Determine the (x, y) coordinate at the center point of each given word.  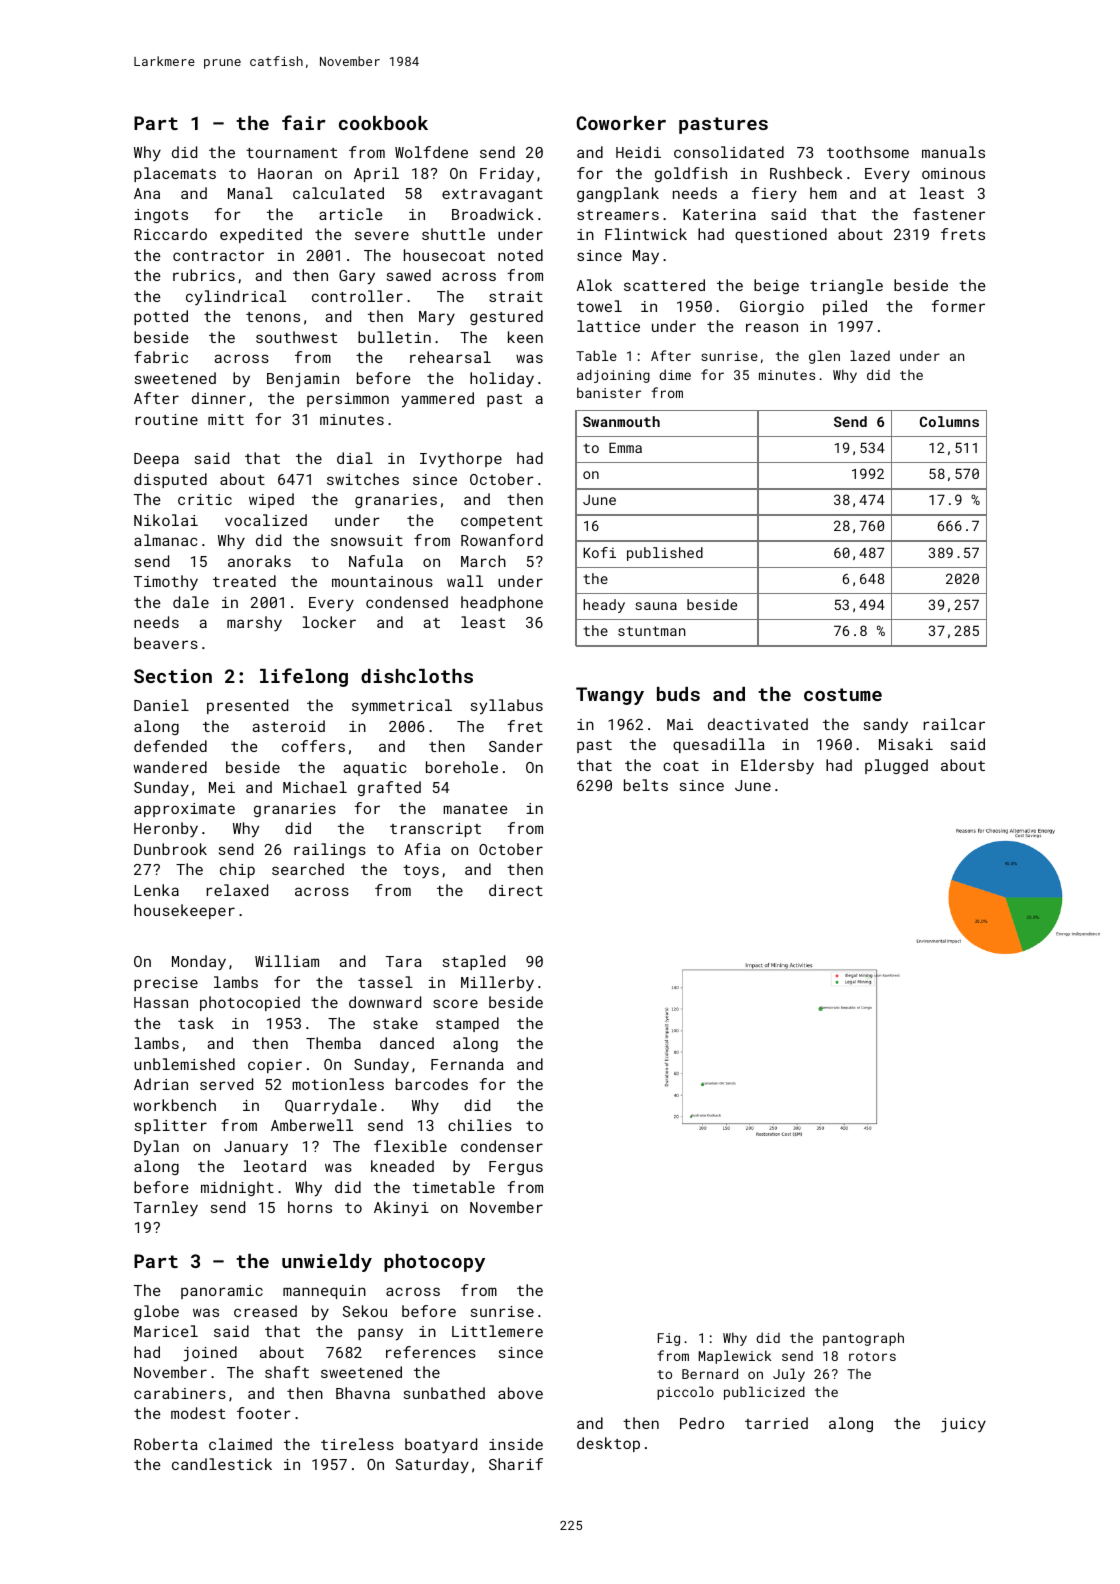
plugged (896, 766)
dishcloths (417, 676)
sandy (886, 726)
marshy (254, 623)
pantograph (863, 1339)
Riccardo (170, 234)
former (958, 306)
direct (516, 890)
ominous (953, 173)
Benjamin (303, 380)
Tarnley (166, 1208)
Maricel (166, 1331)
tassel (385, 982)
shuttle (453, 234)
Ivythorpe (461, 459)
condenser (502, 1146)
